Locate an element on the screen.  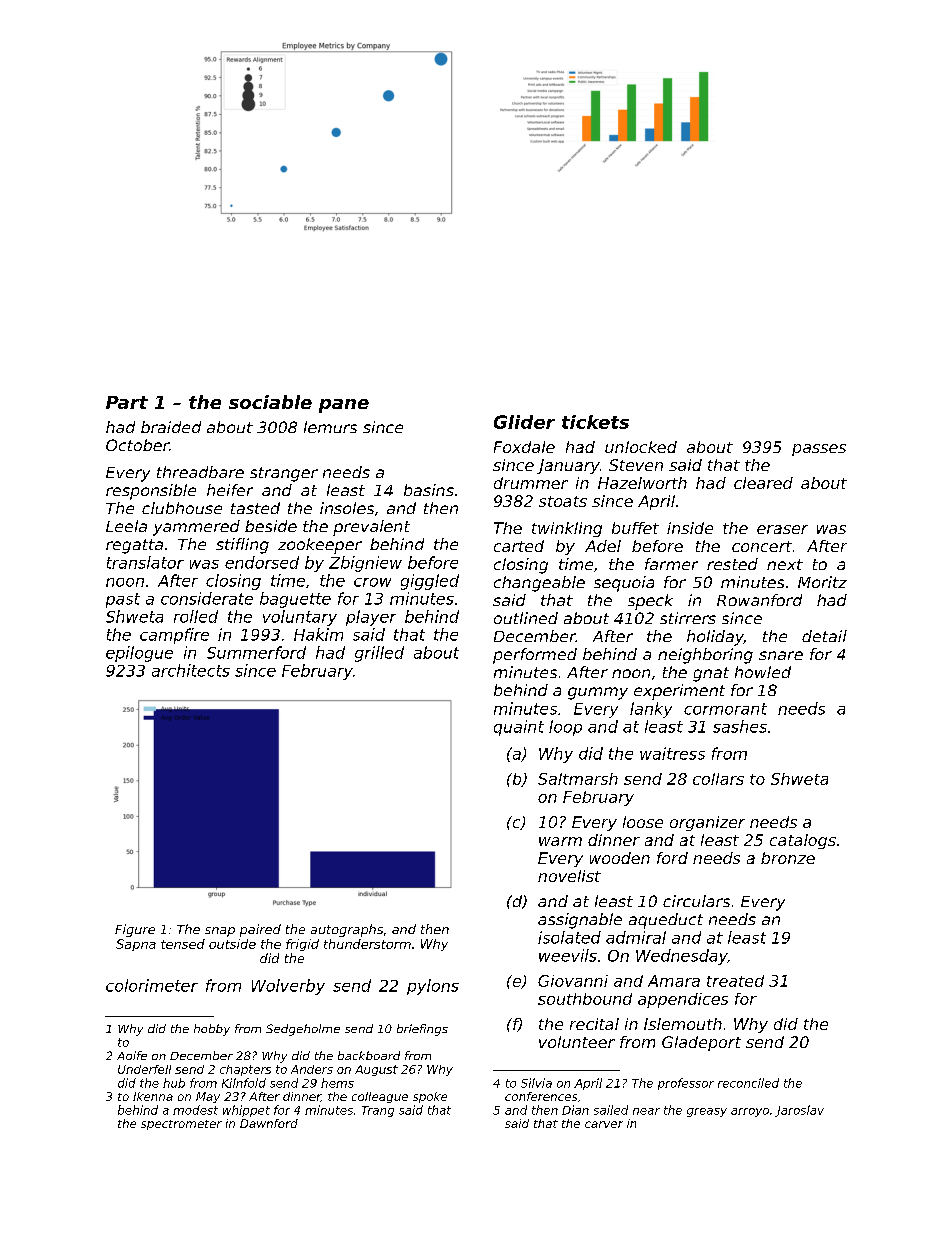
warm is located at coordinates (560, 841).
